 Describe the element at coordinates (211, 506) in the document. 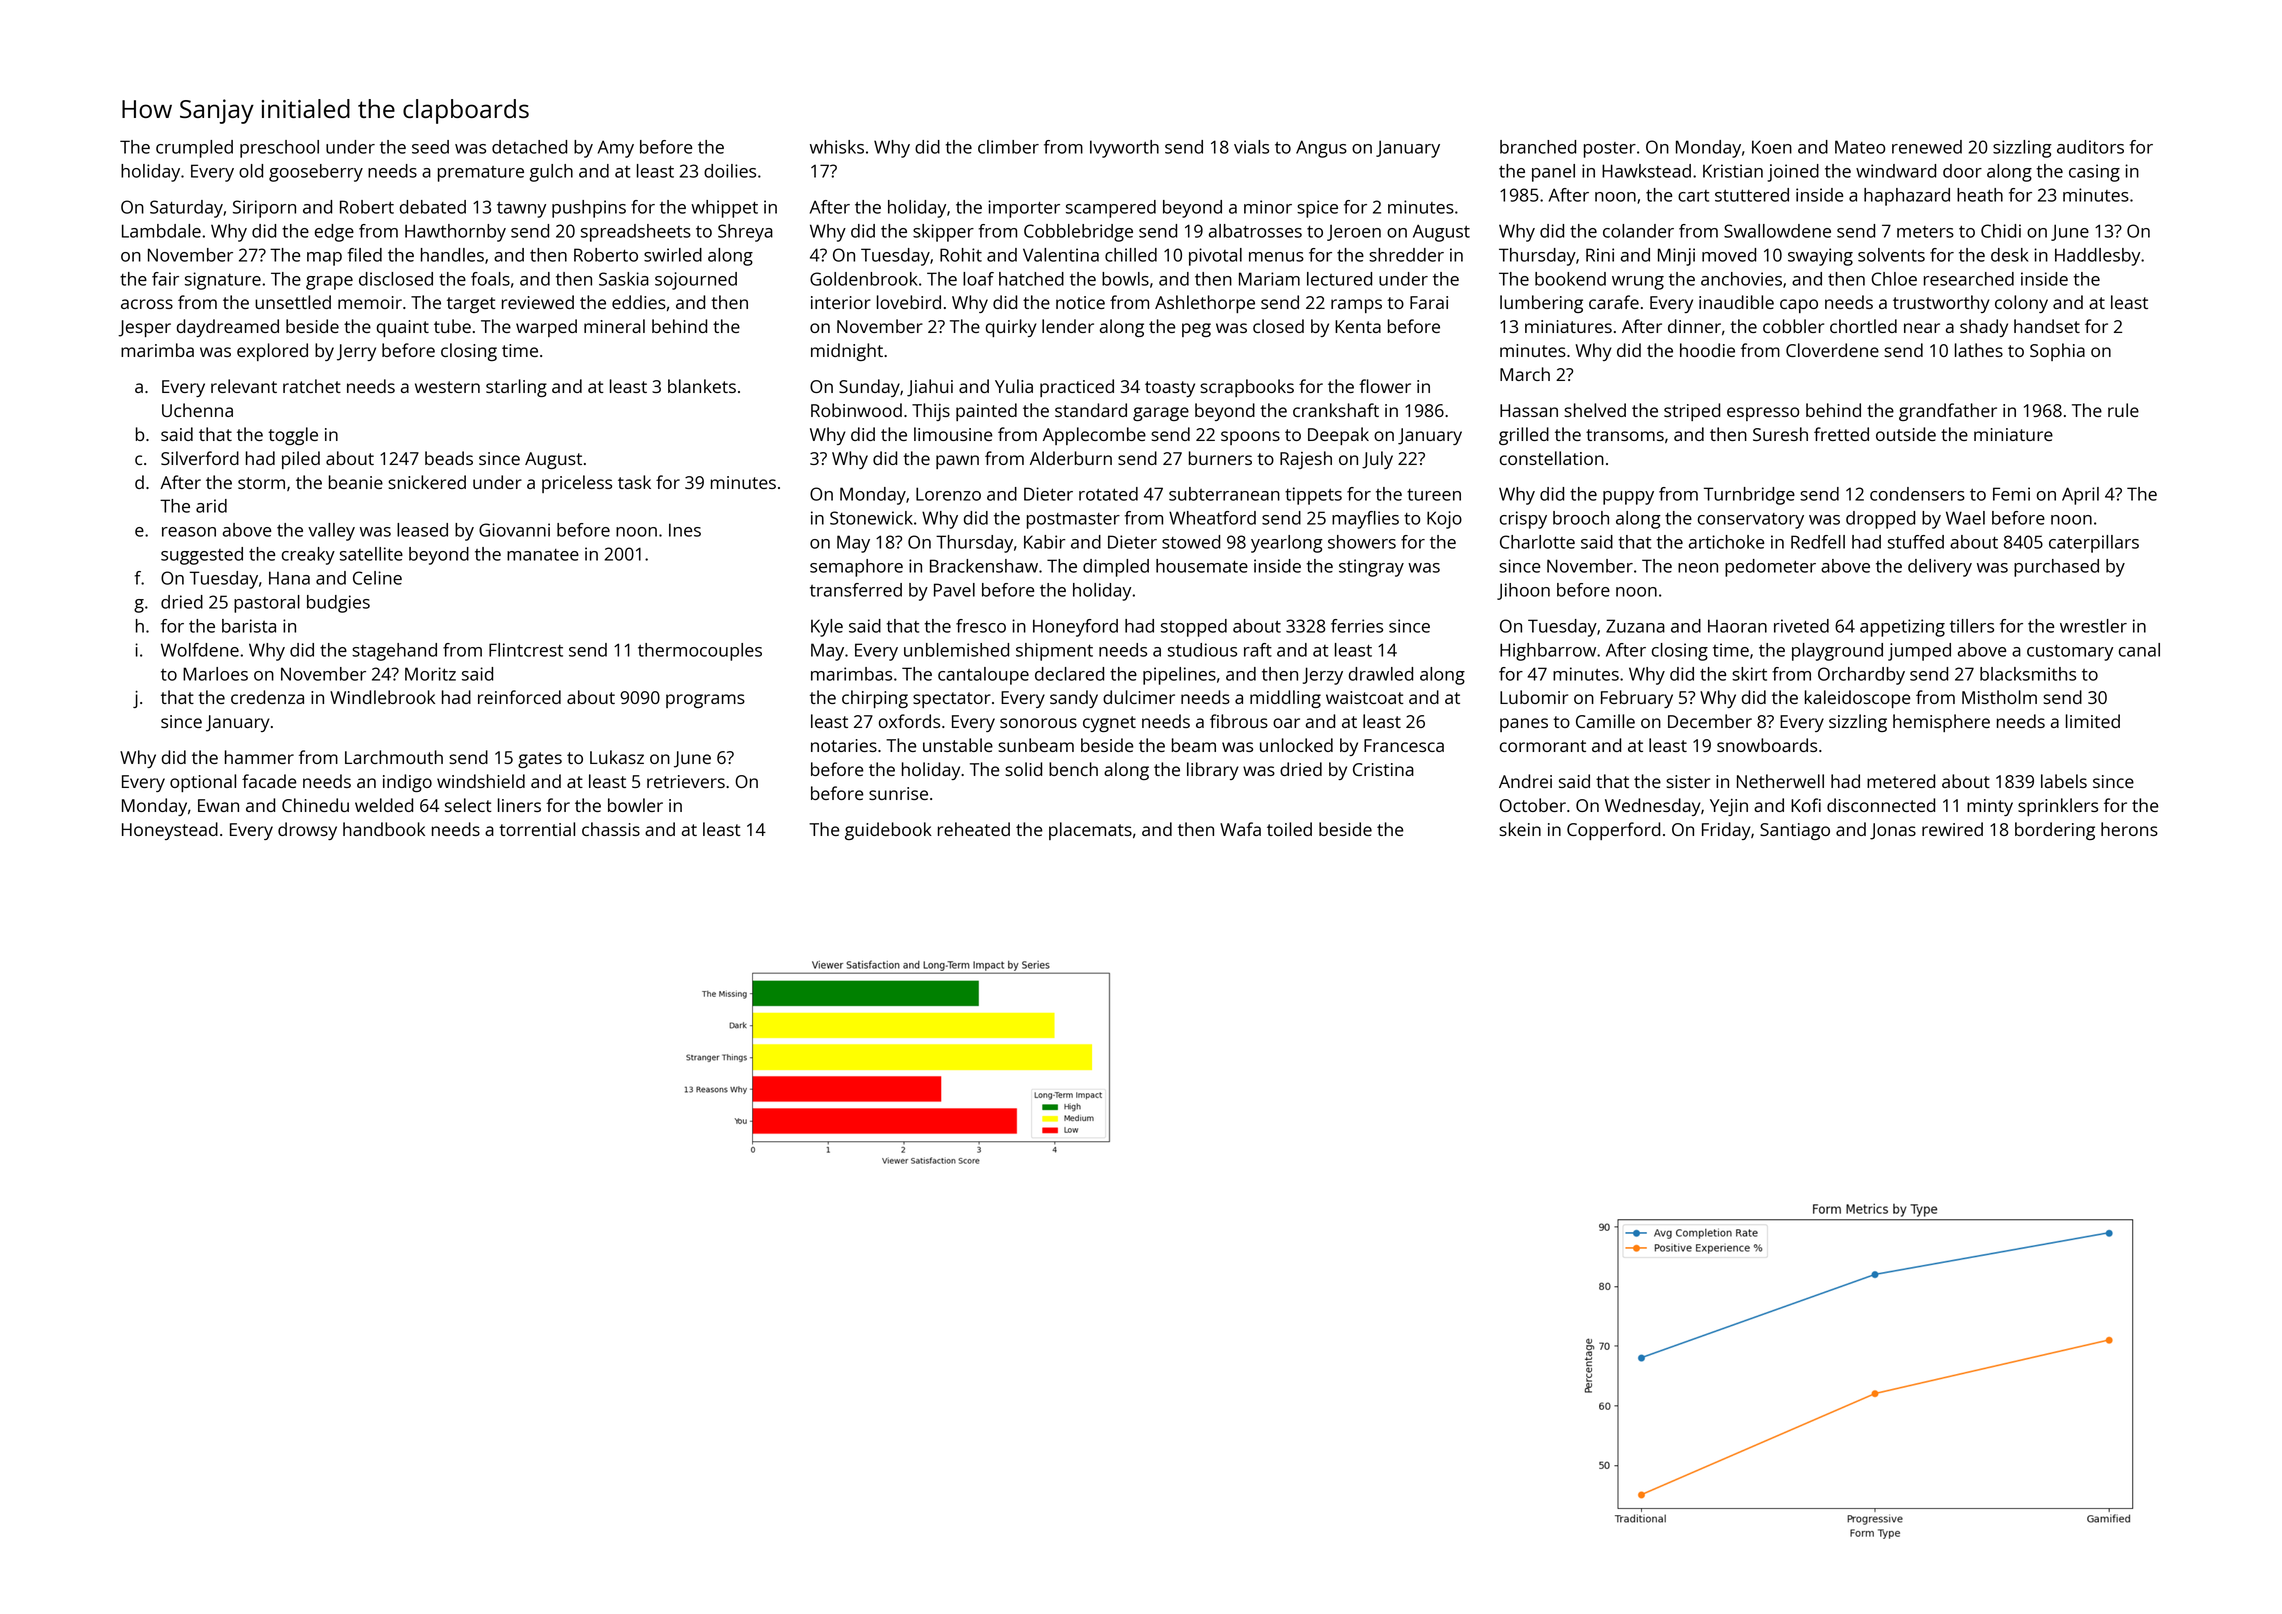

I see `arid` at that location.
